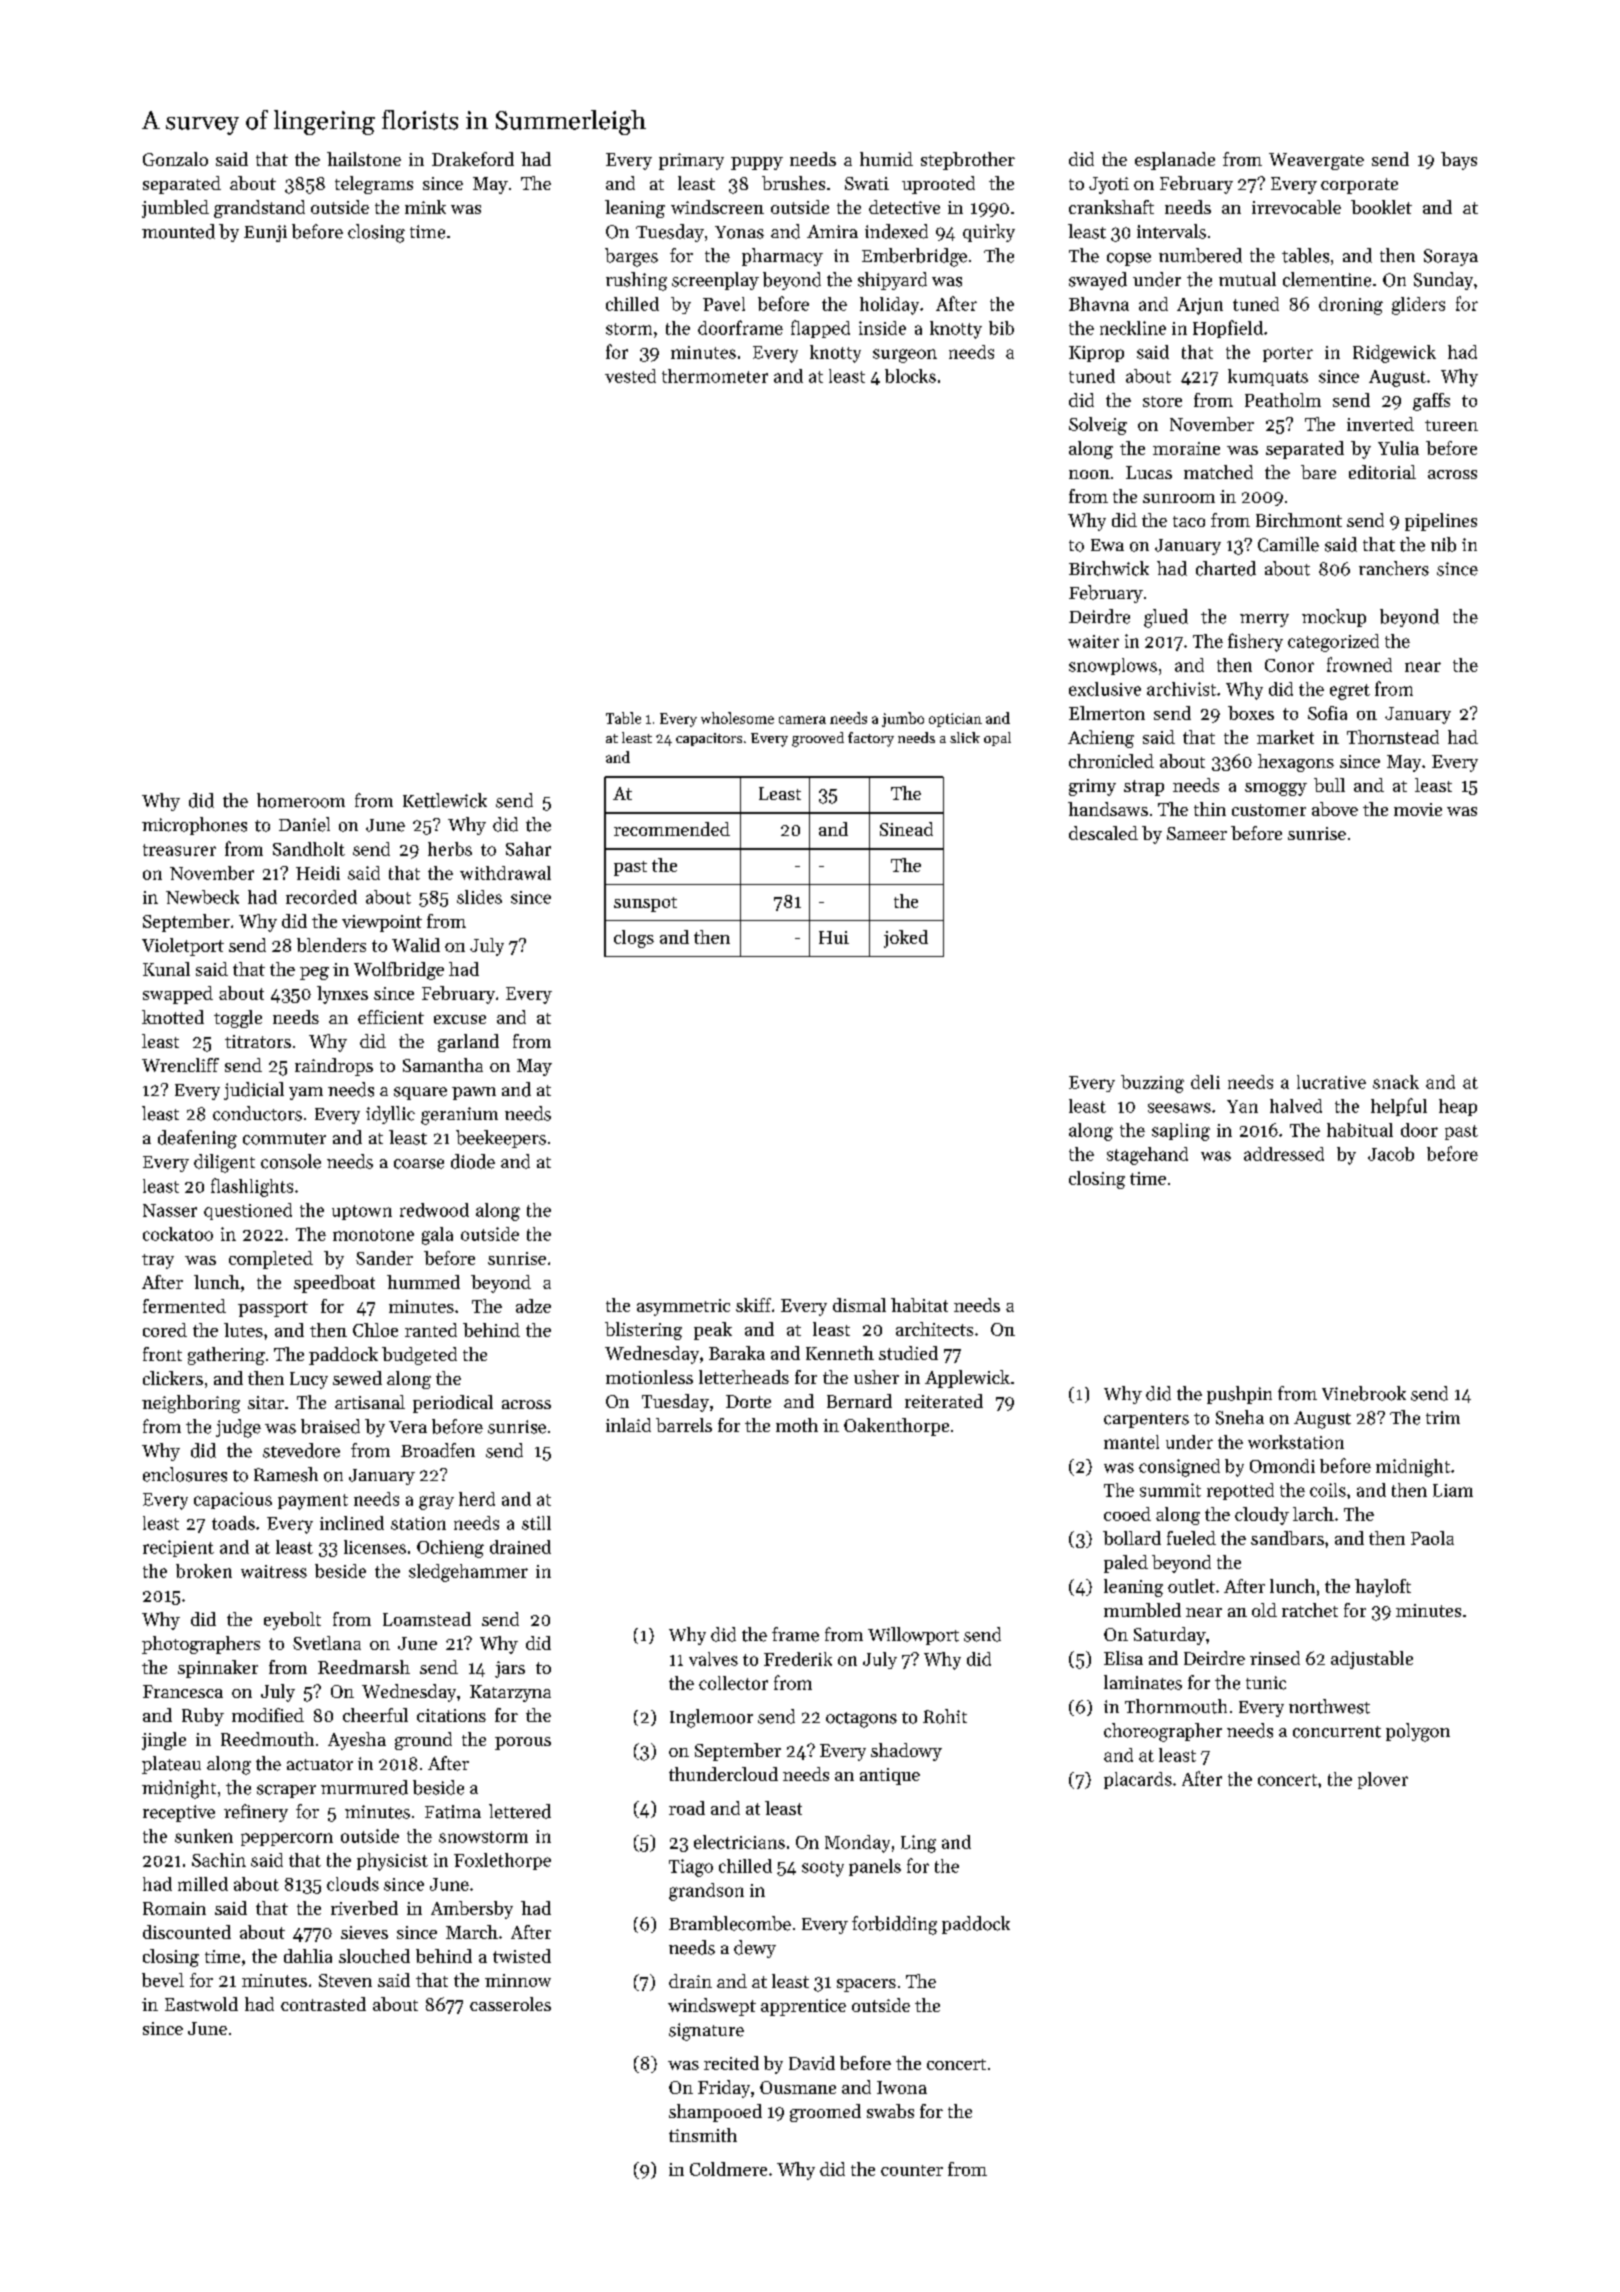 Image resolution: width=1620 pixels, height=2292 pixels. I want to click on bays, so click(1459, 161).
